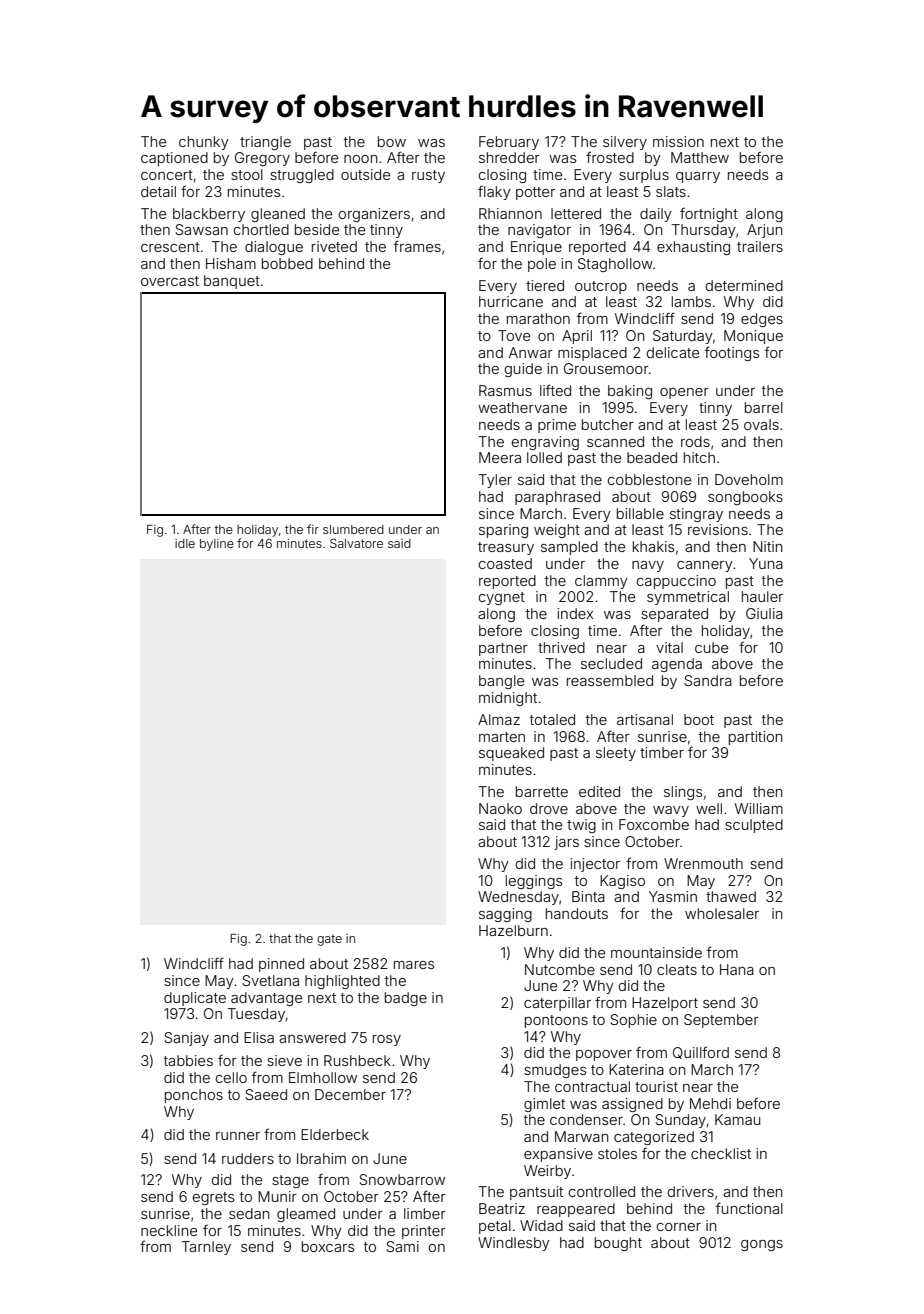 Image resolution: width=924 pixels, height=1314 pixels. Describe the element at coordinates (737, 969) in the page. I see `Hana` at that location.
